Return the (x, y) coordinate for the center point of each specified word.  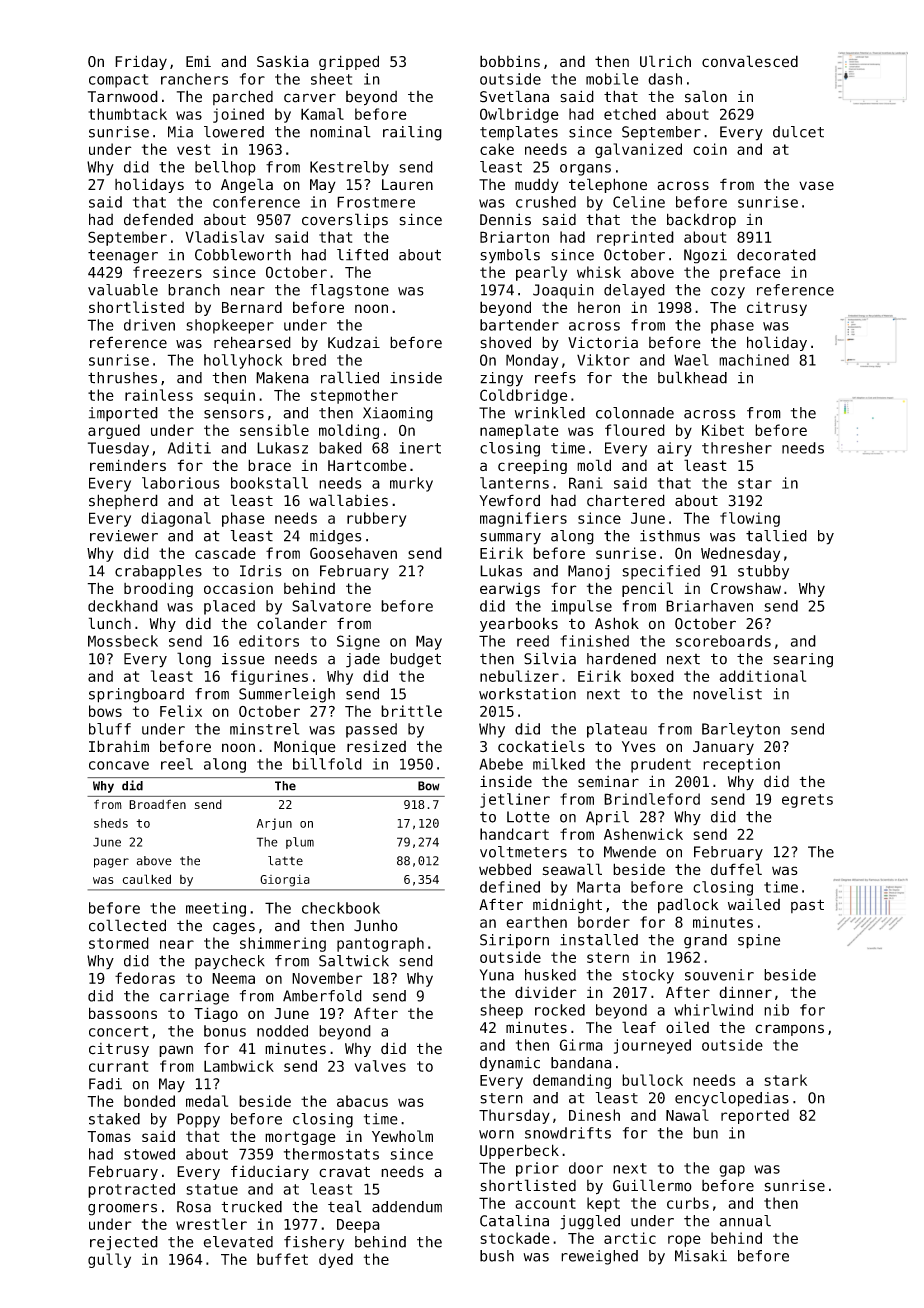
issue (243, 659)
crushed (546, 202)
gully (109, 1260)
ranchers (194, 79)
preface (750, 273)
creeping (532, 467)
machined (754, 360)
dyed (336, 1260)
